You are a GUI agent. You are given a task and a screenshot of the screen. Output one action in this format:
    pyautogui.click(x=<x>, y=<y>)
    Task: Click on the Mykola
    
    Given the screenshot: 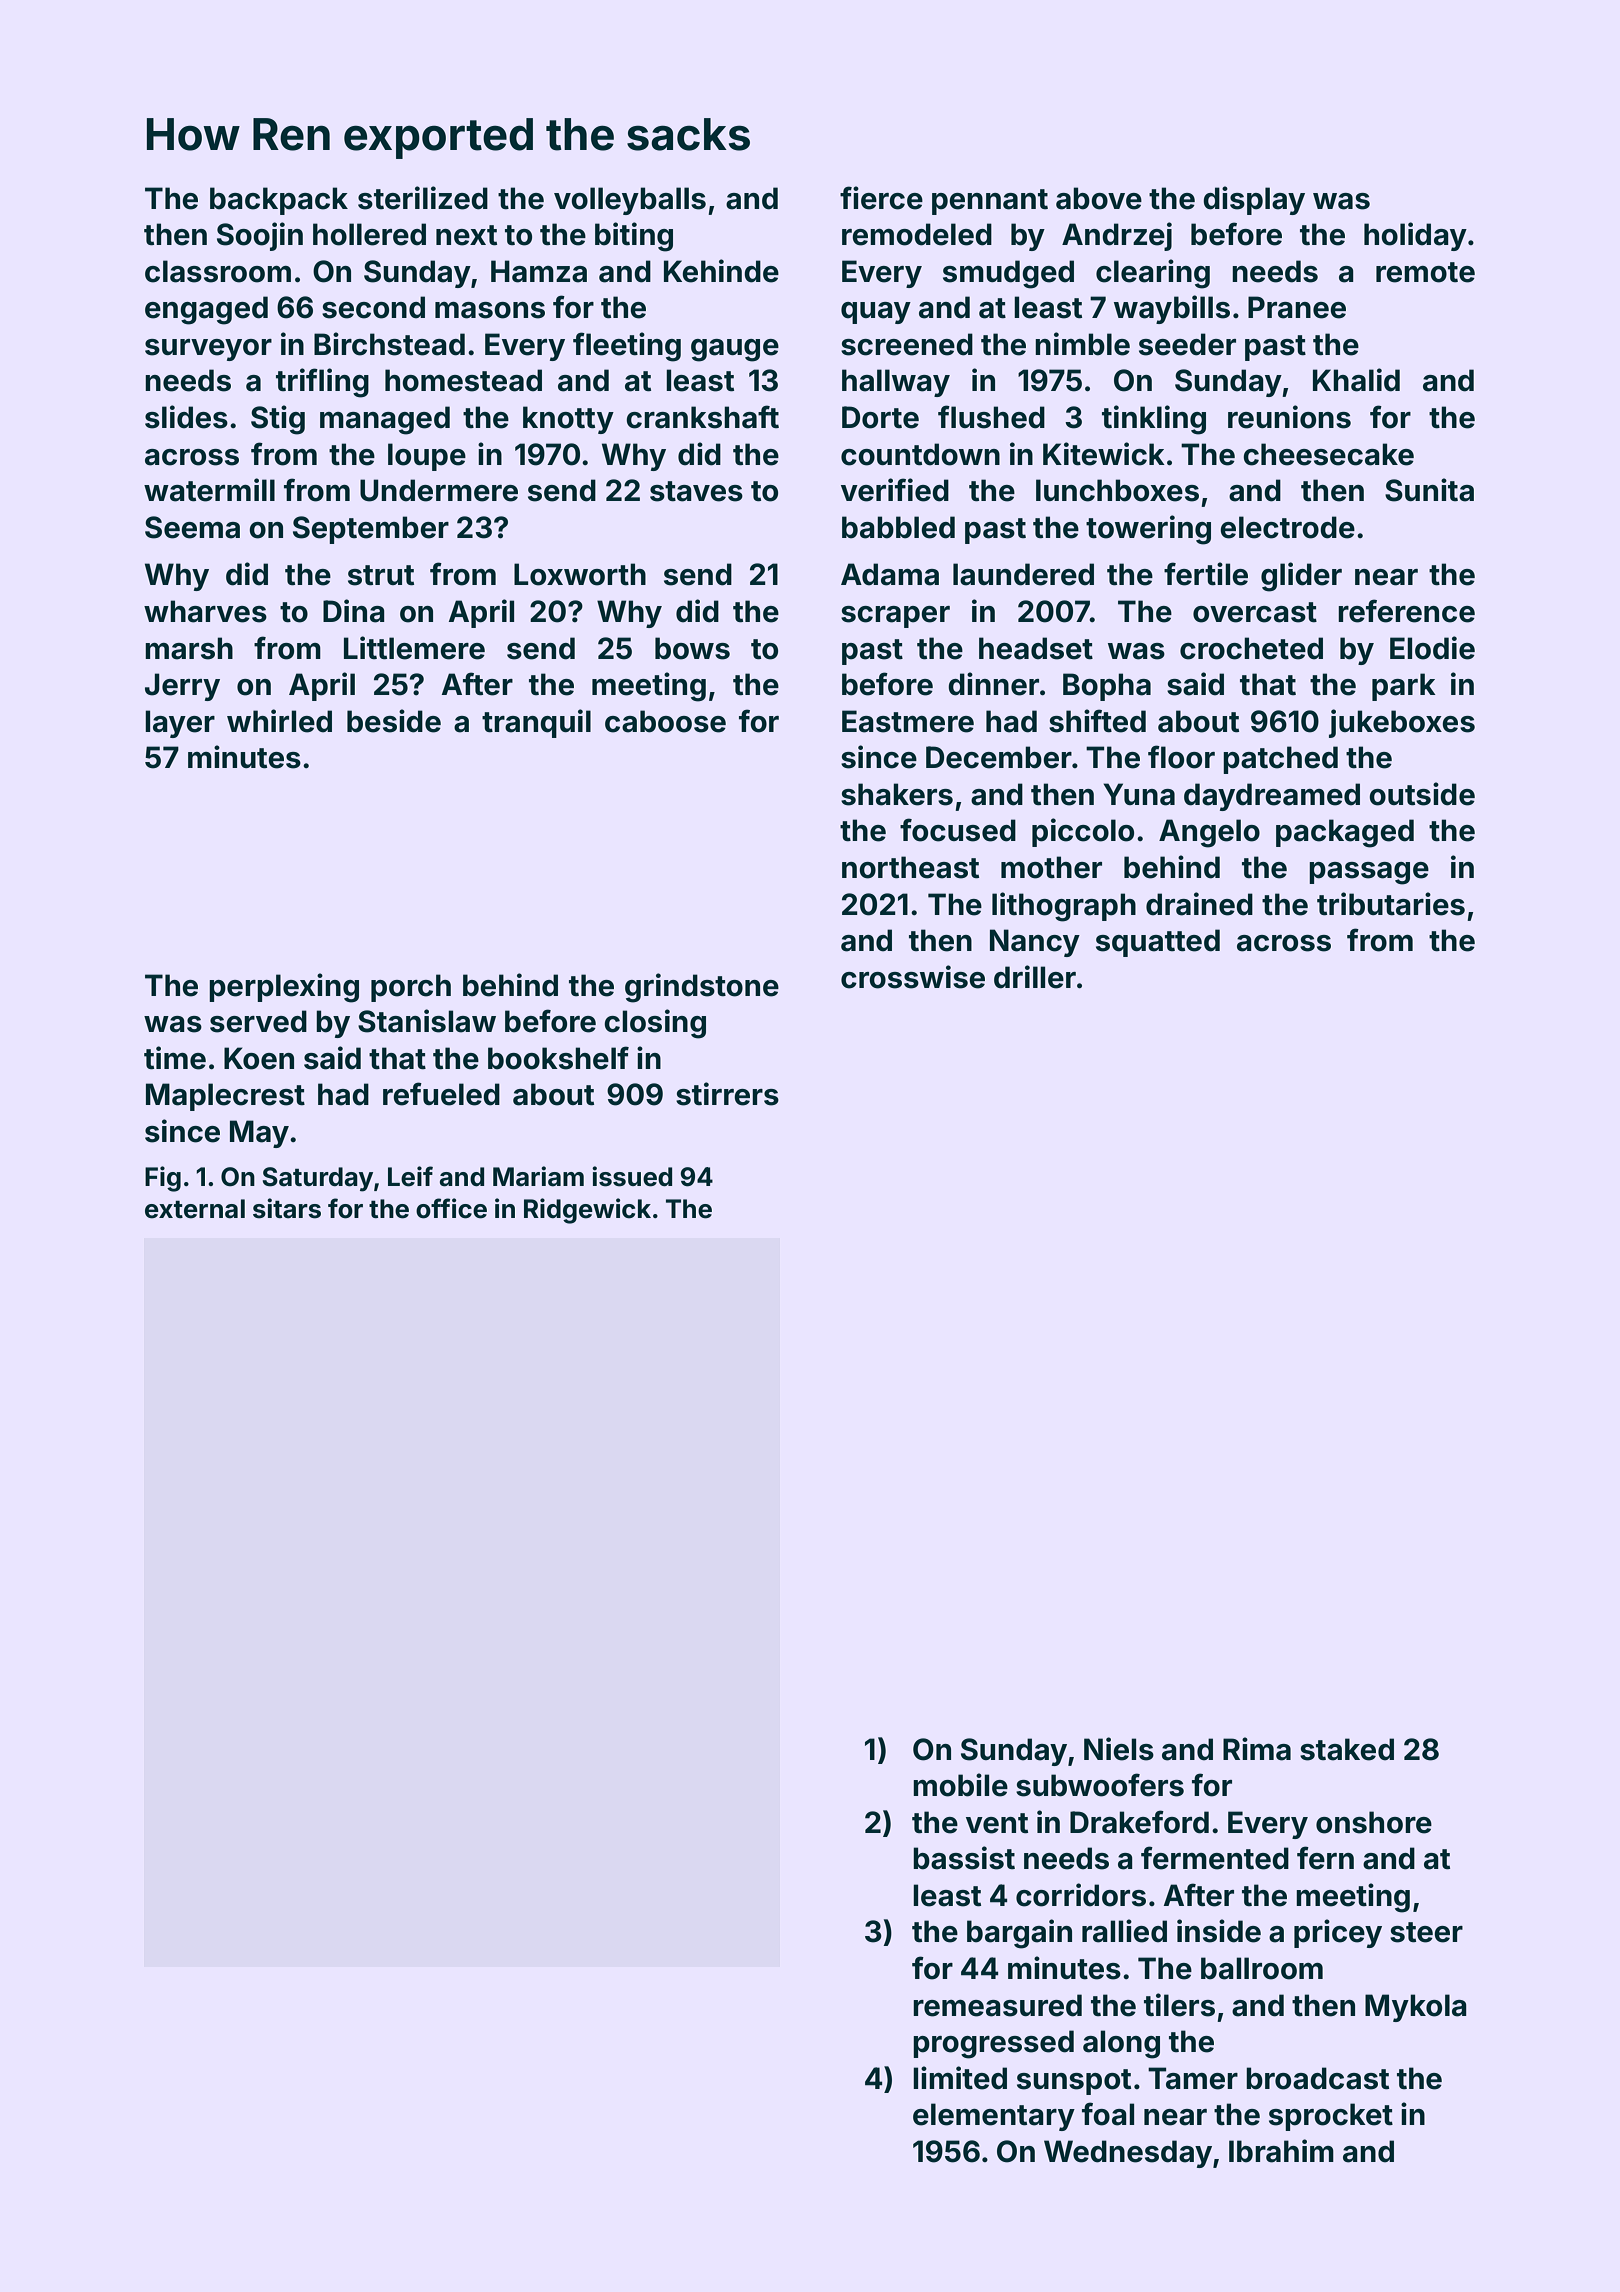 What is the action you would take?
    pyautogui.click(x=1416, y=2008)
